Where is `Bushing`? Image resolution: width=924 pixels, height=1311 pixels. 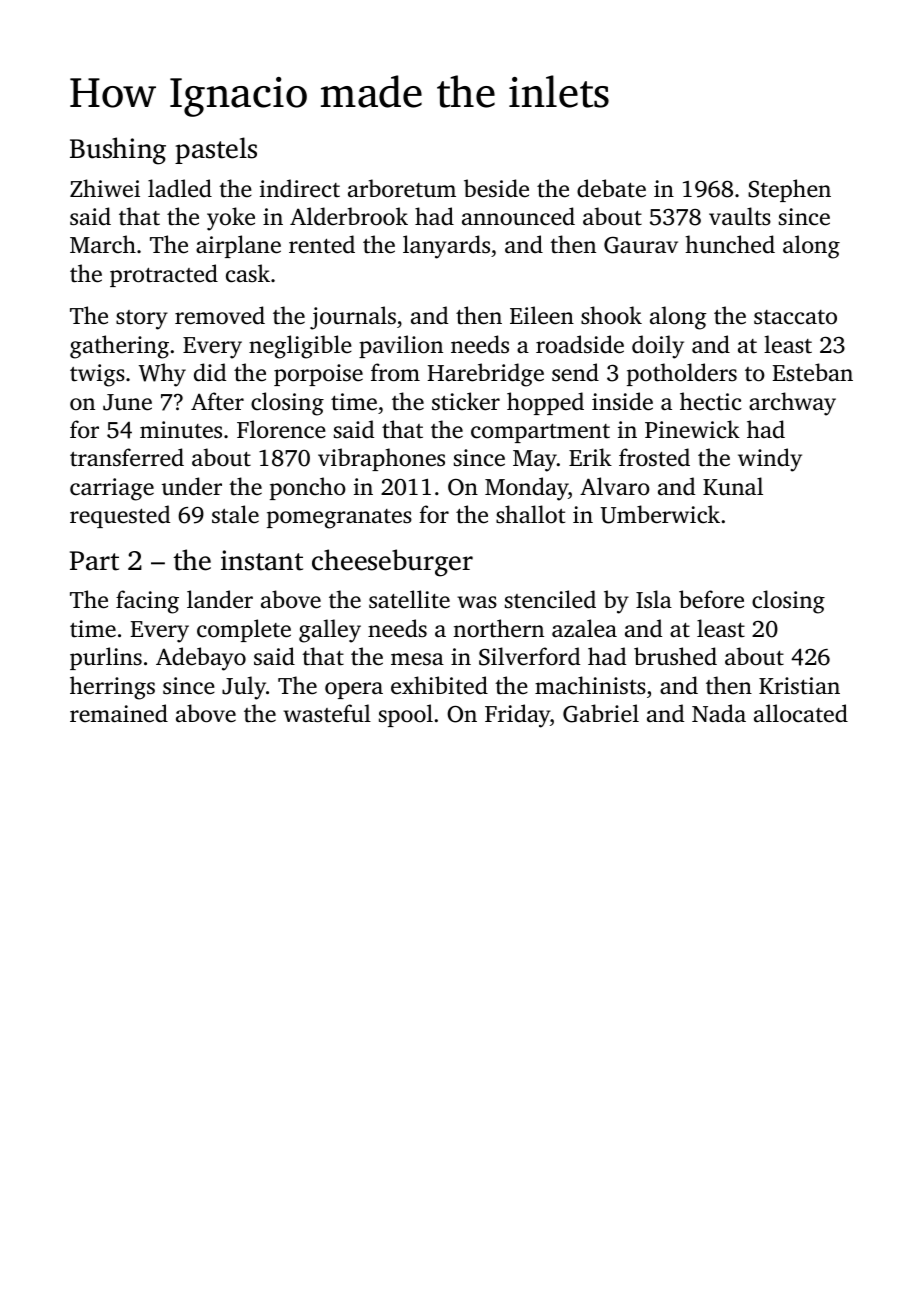
Bushing is located at coordinates (118, 151).
